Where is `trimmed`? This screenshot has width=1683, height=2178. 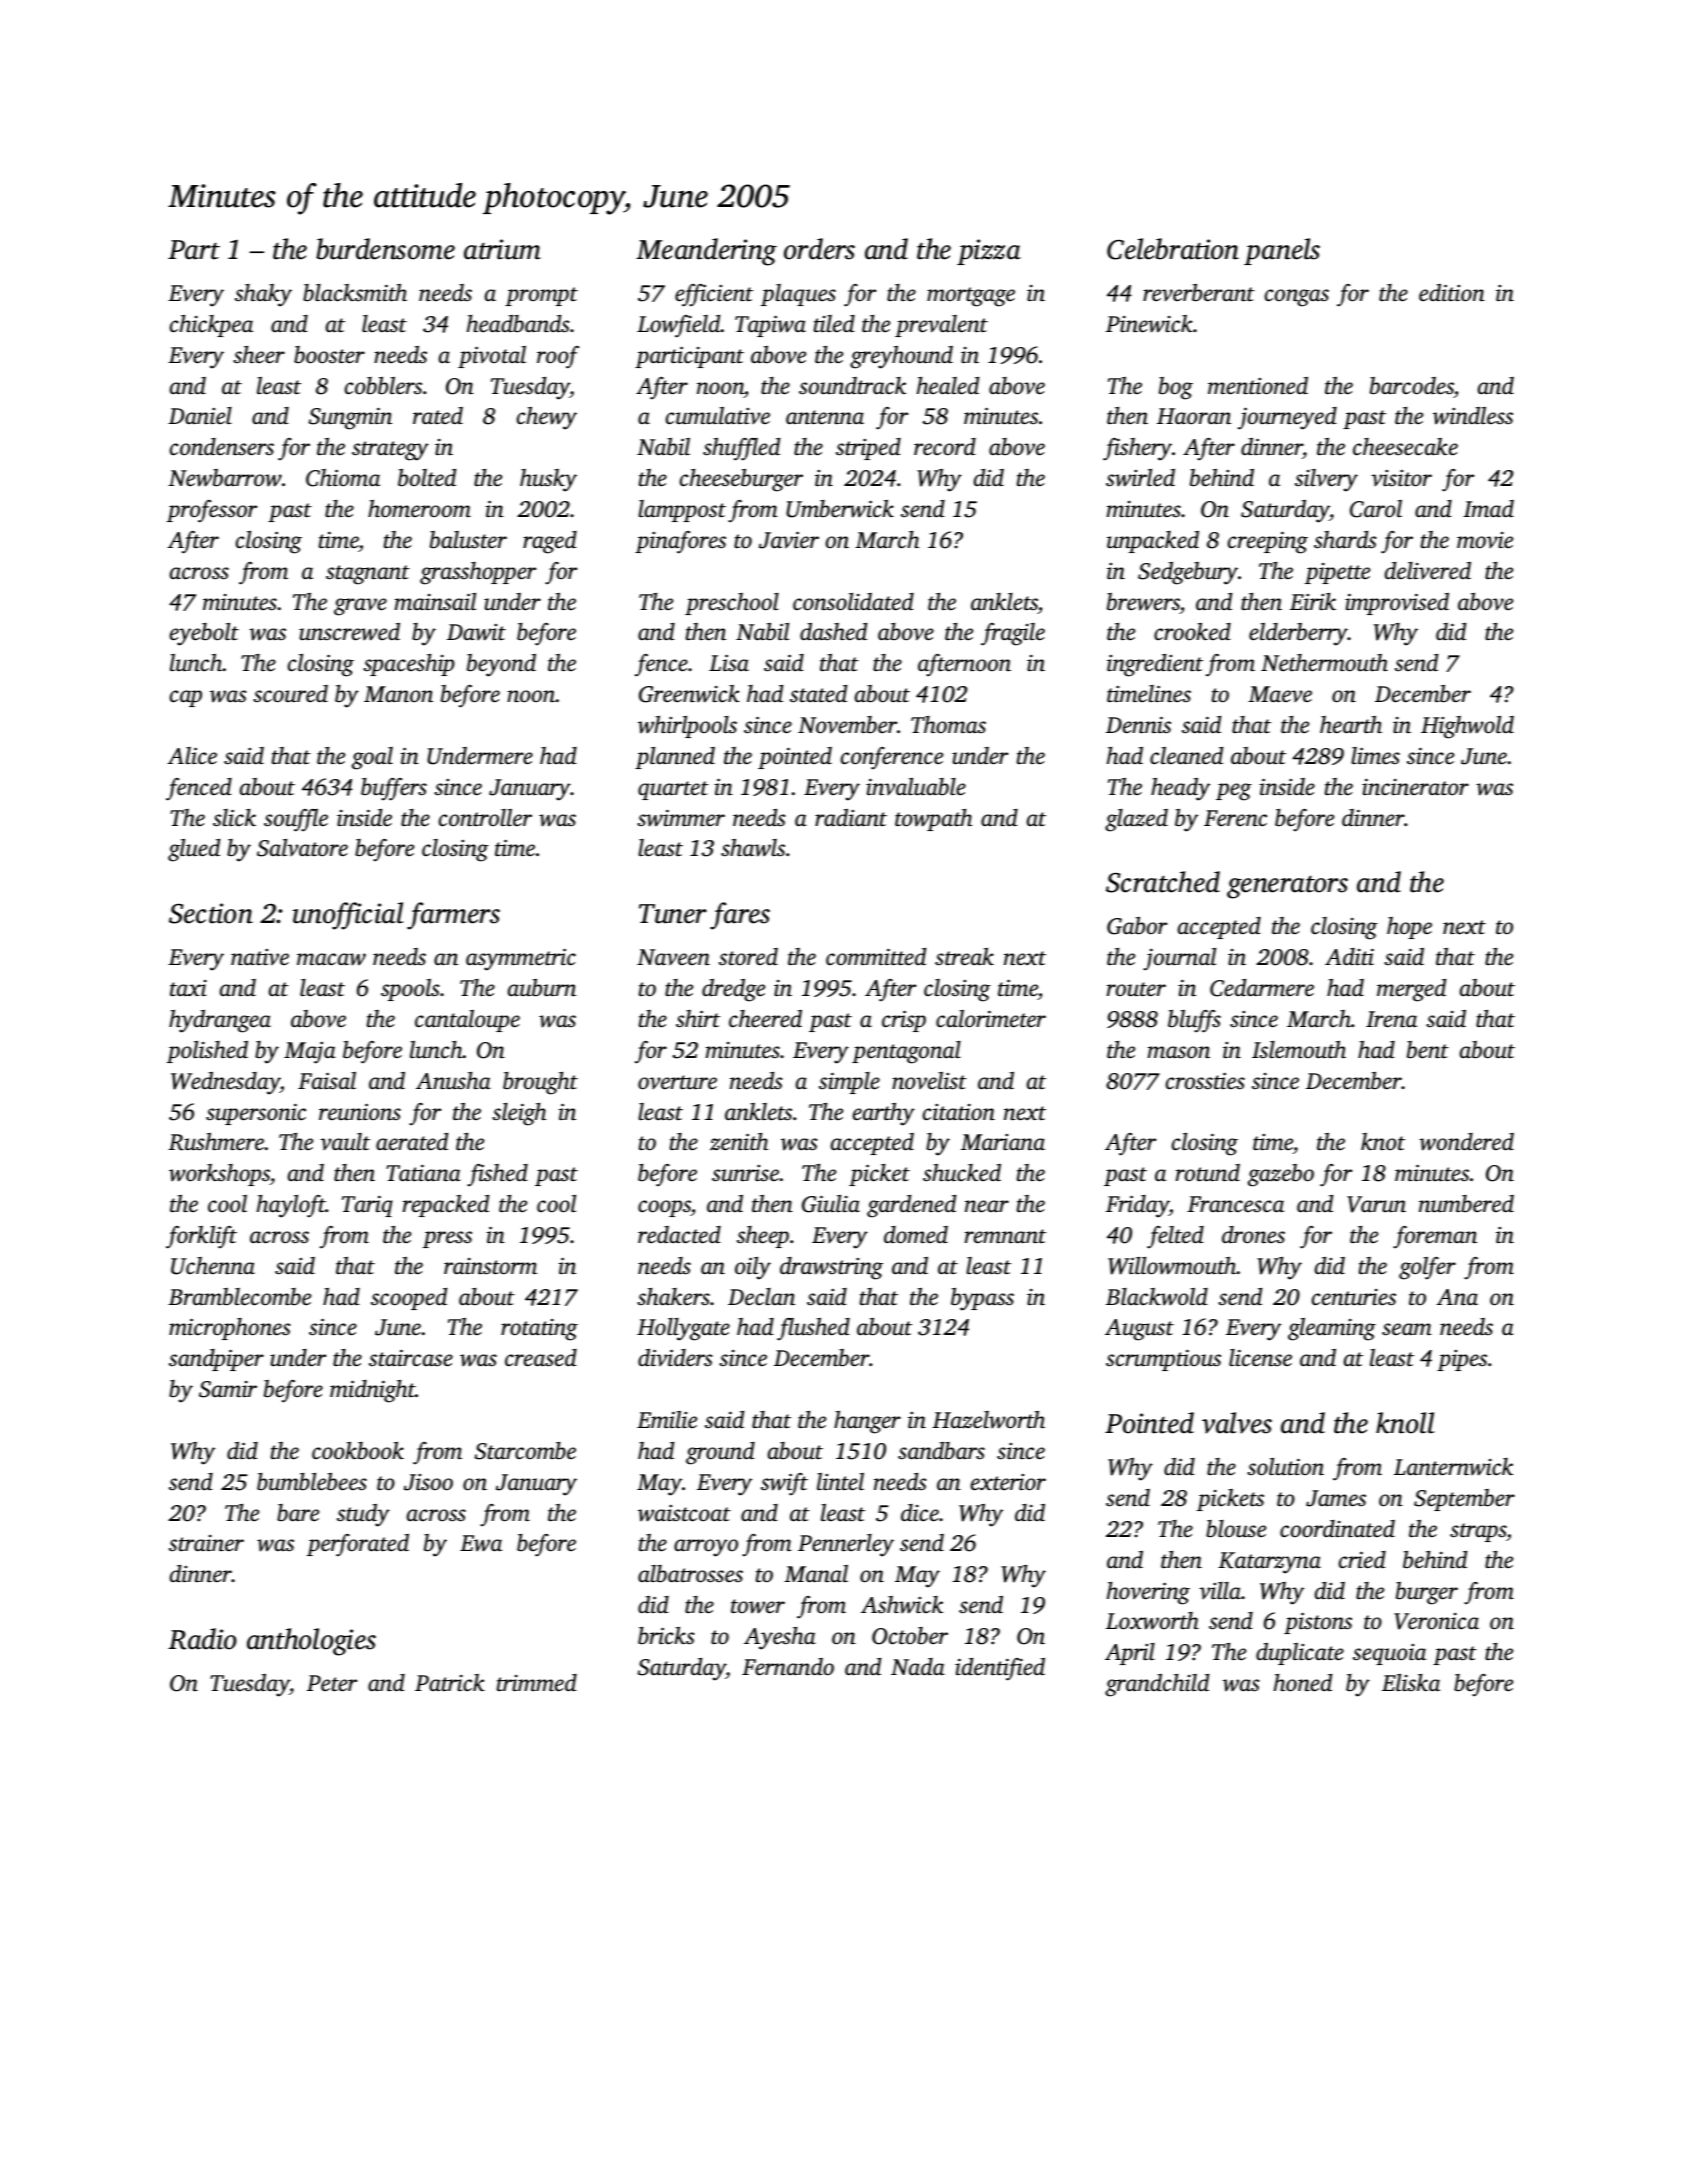
trimmed is located at coordinates (537, 1683).
